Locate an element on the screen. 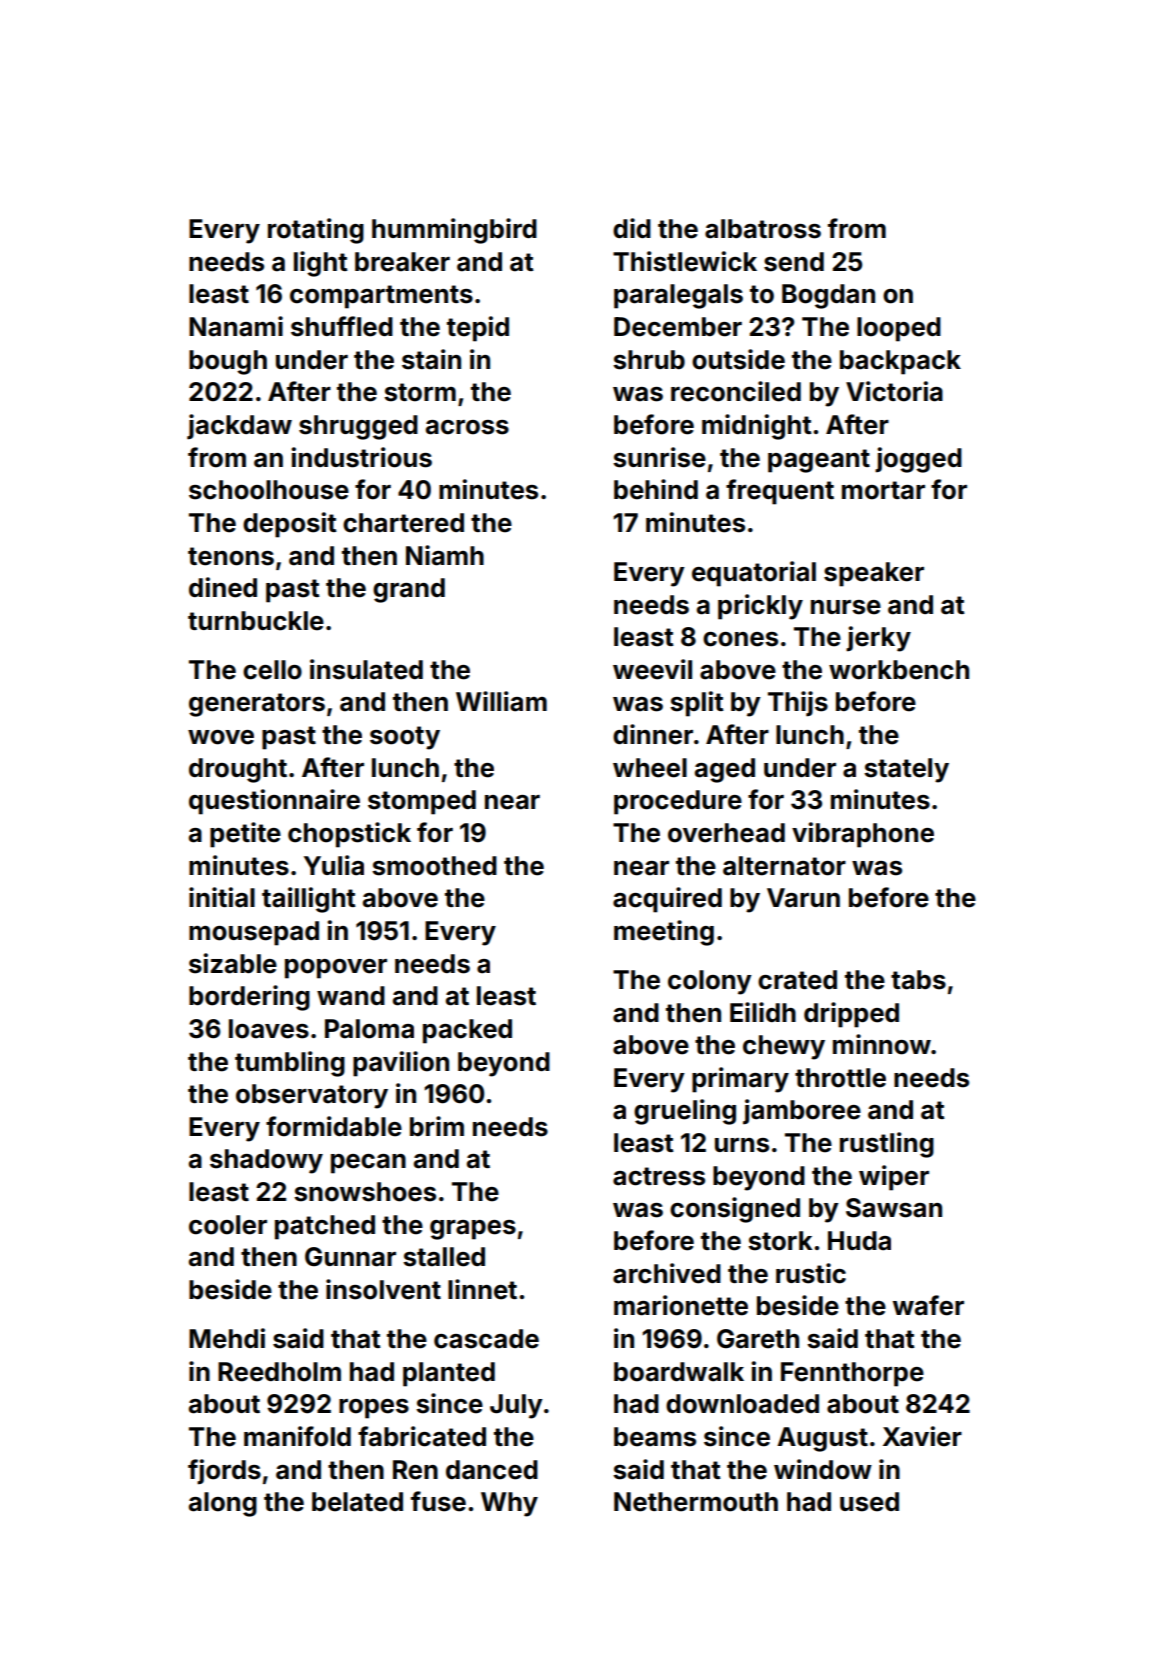 The width and height of the screenshot is (1165, 1654). pageant is located at coordinates (819, 461).
